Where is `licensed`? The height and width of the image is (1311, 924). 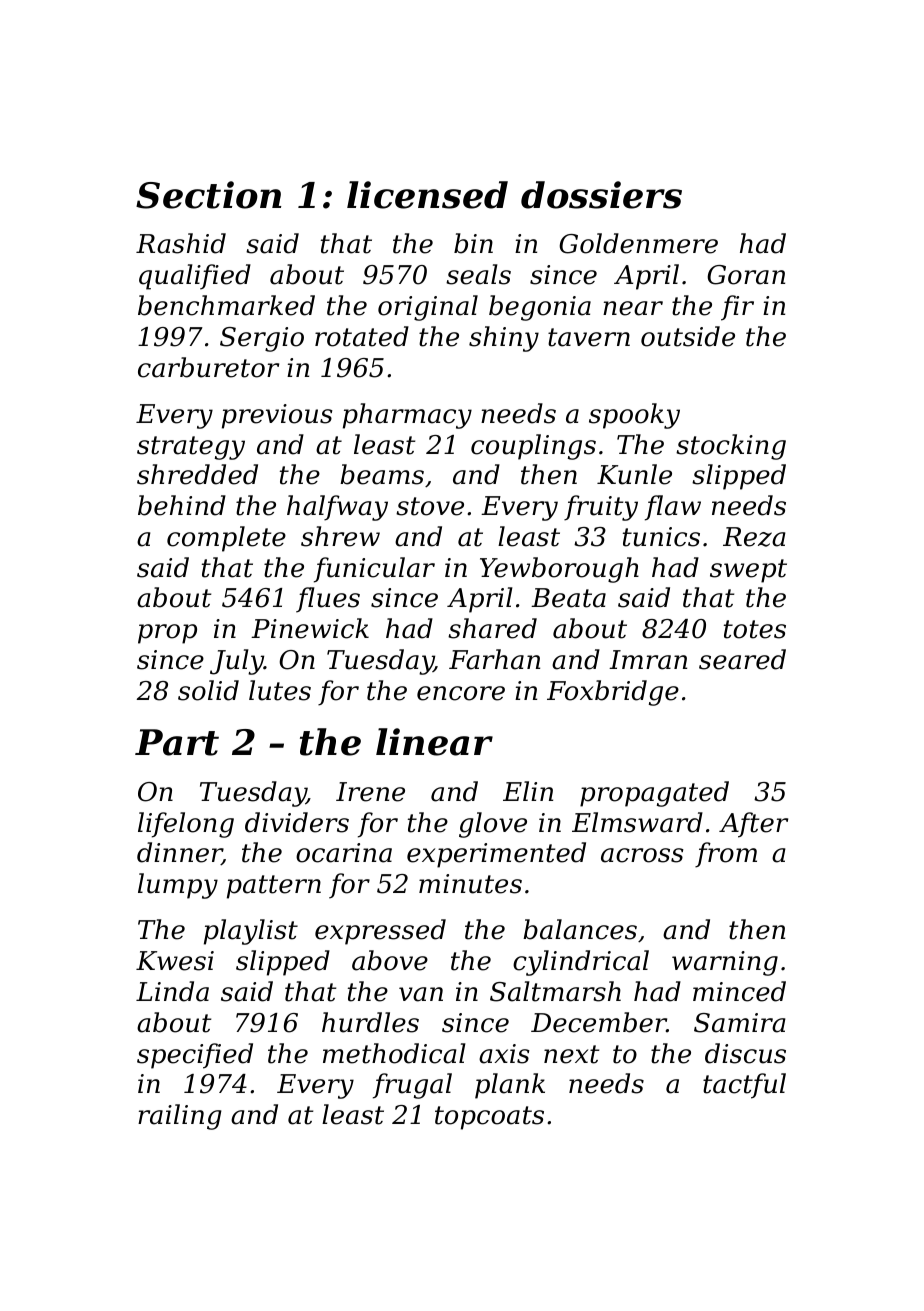
licensed is located at coordinates (427, 195).
